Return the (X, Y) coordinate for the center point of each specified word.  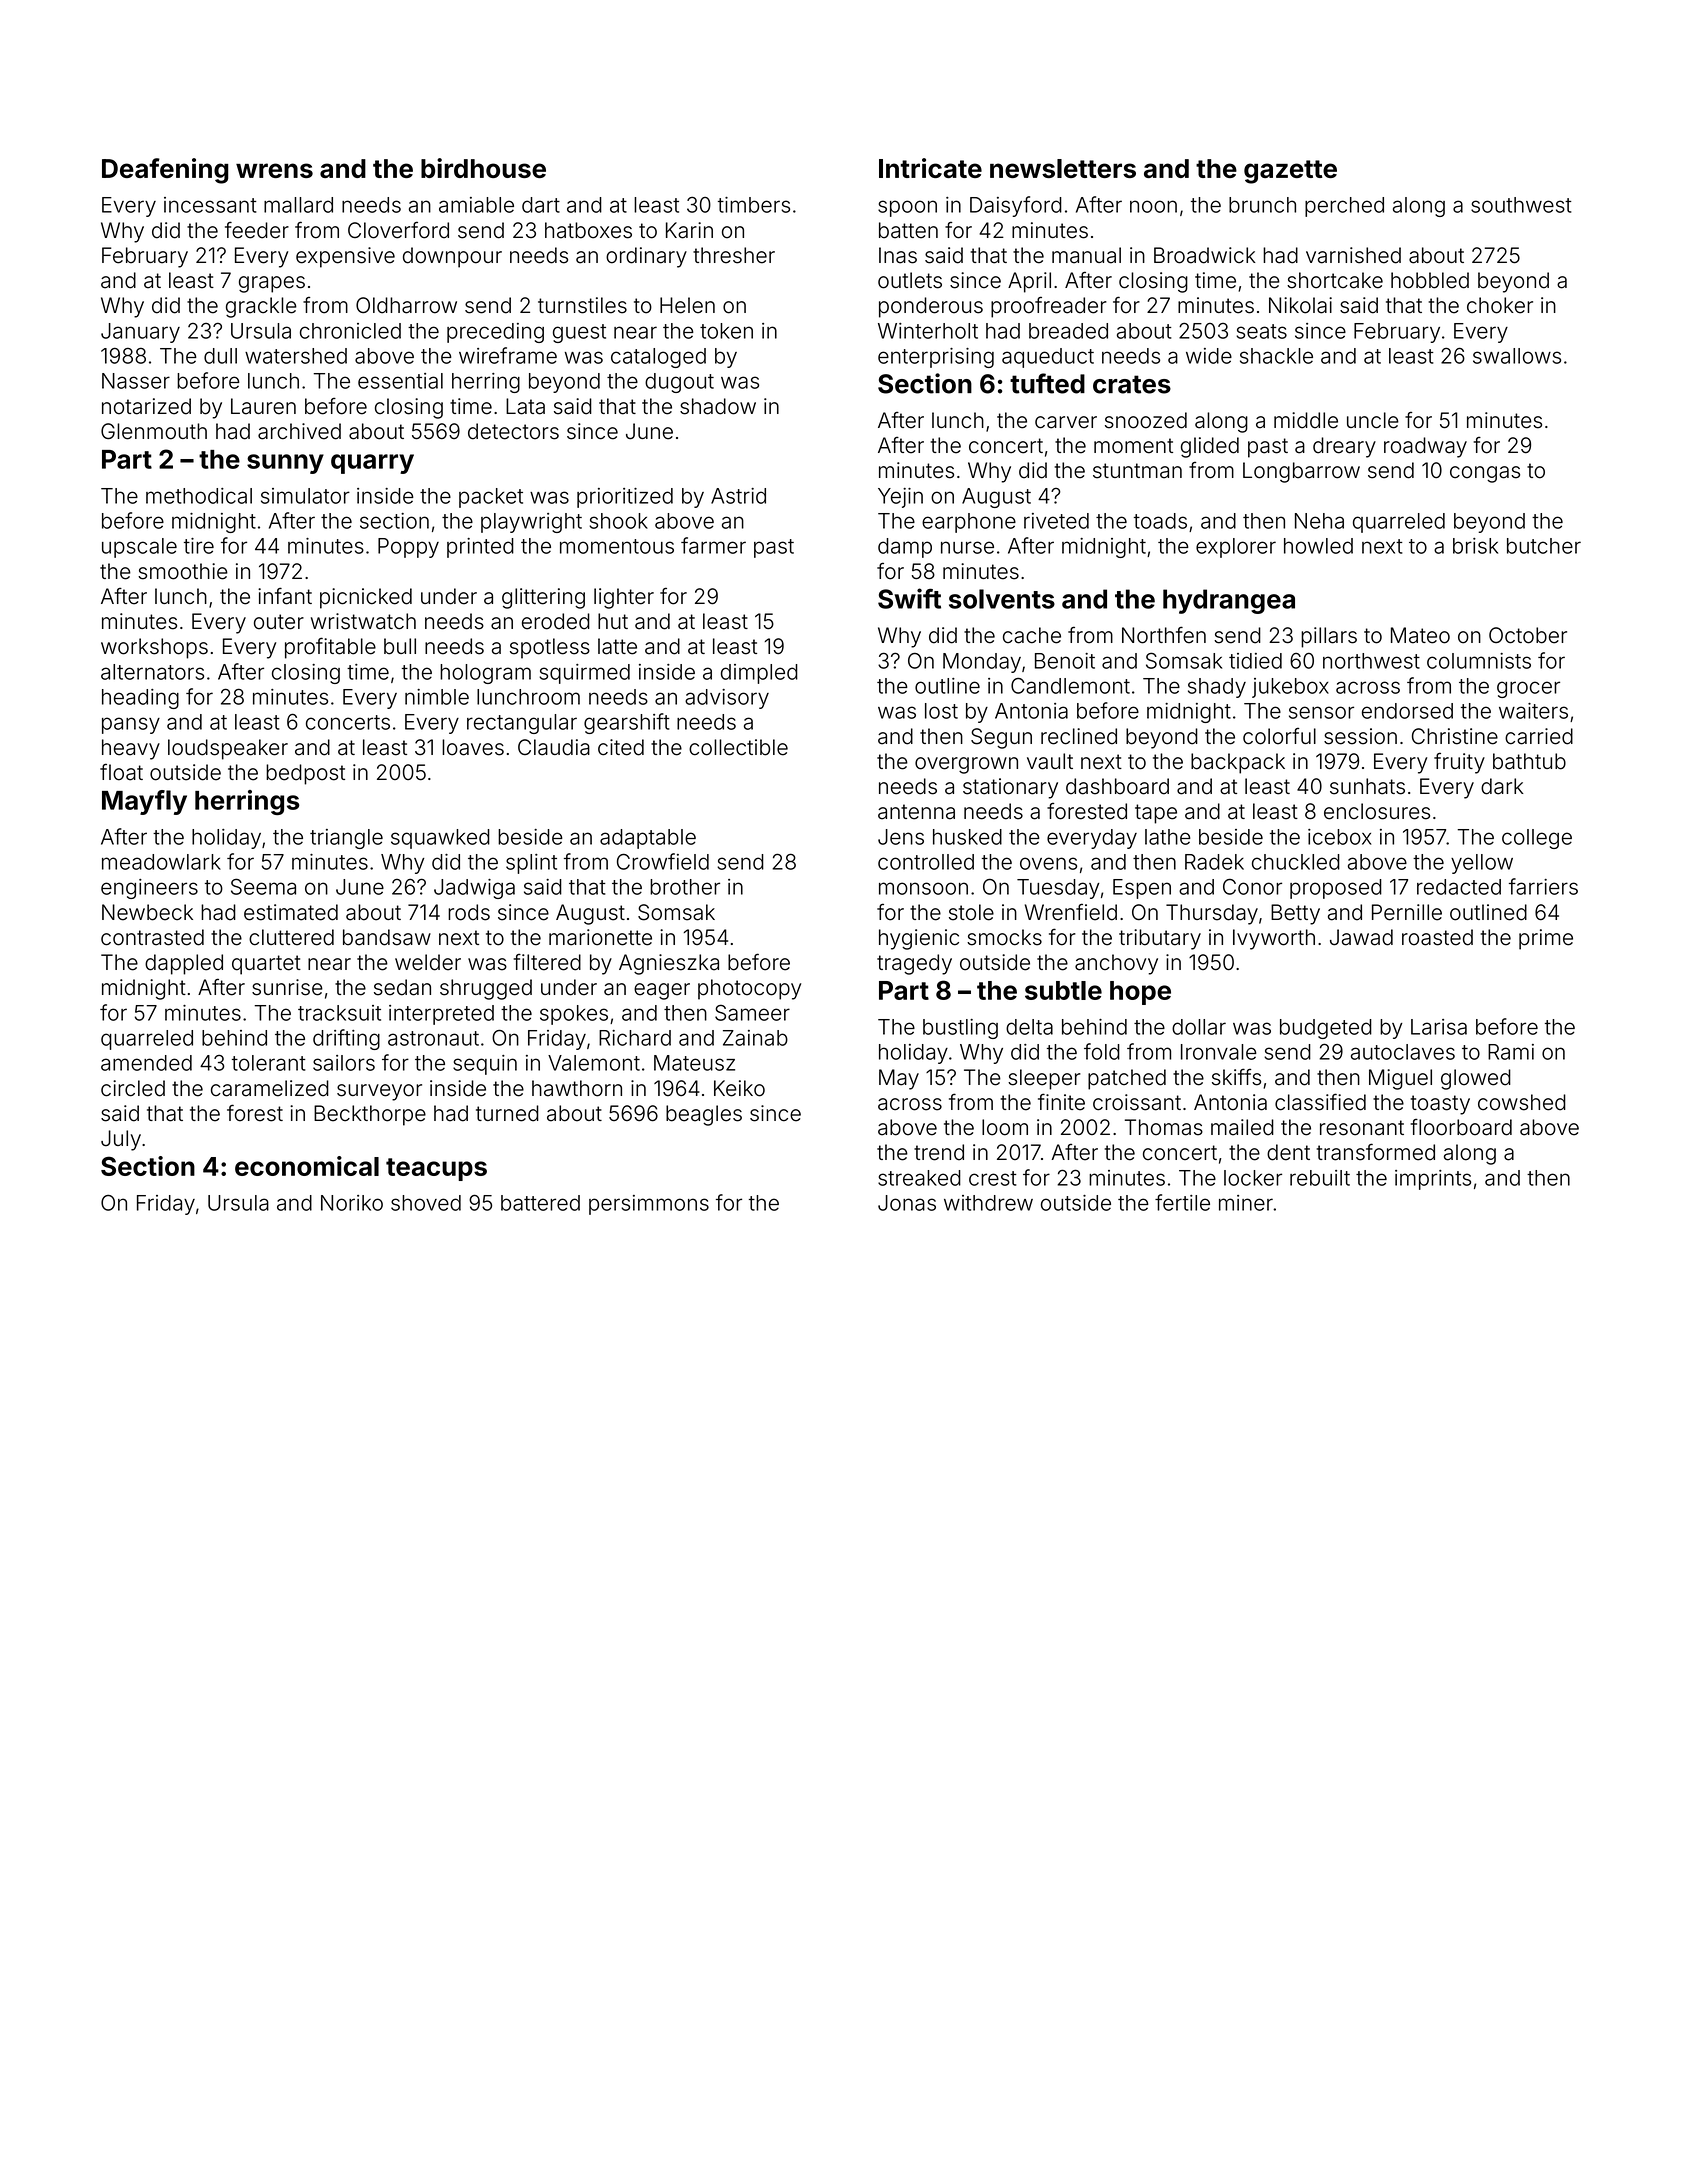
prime (1546, 939)
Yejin (900, 498)
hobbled (1430, 280)
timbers (754, 205)
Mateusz (694, 1063)
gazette (1290, 172)
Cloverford (398, 230)
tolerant (268, 1063)
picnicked (366, 598)
